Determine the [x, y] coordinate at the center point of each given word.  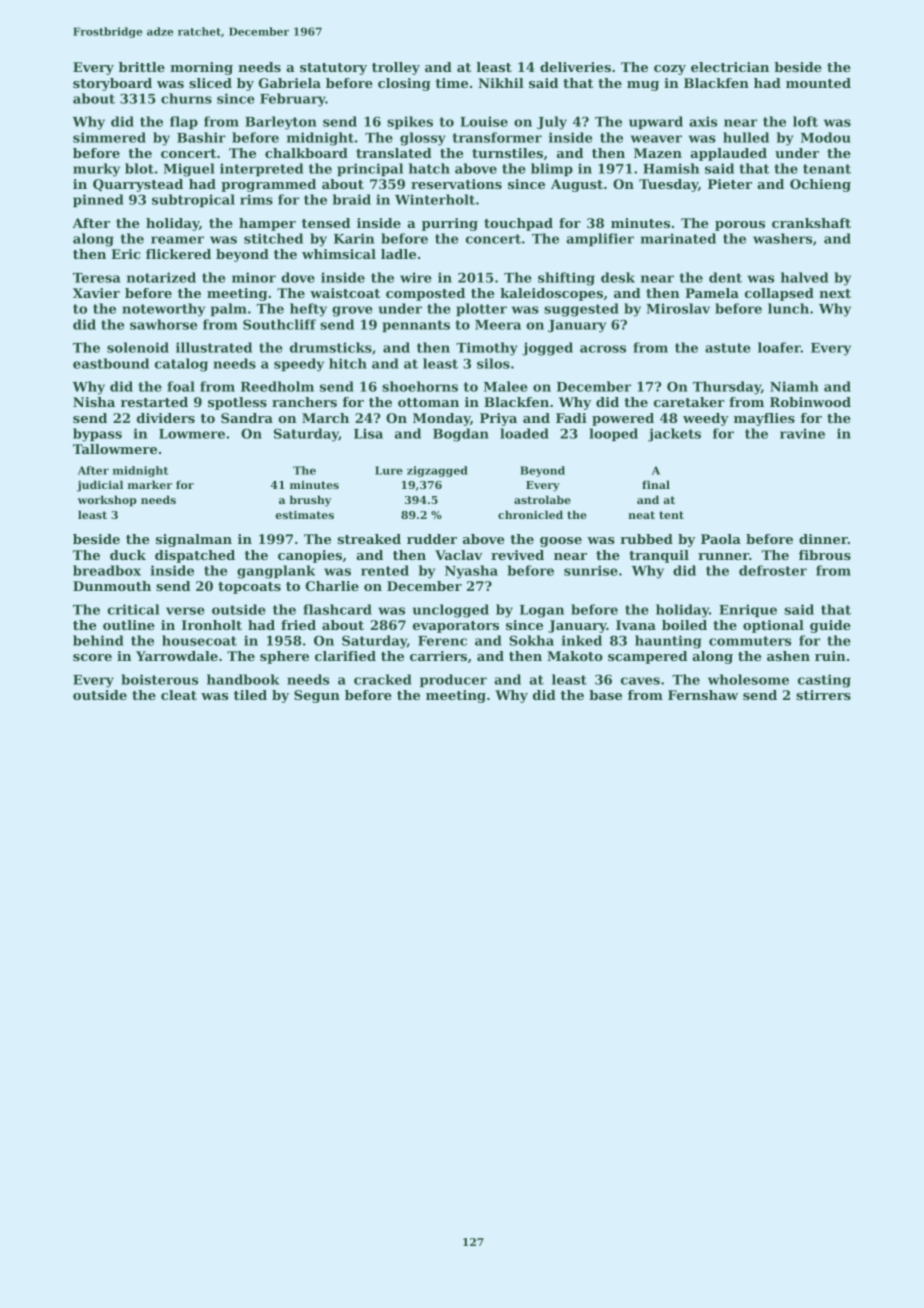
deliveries [575, 67]
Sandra [247, 418]
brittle [142, 67]
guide [830, 626]
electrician [730, 67]
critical [133, 609]
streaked [369, 539]
